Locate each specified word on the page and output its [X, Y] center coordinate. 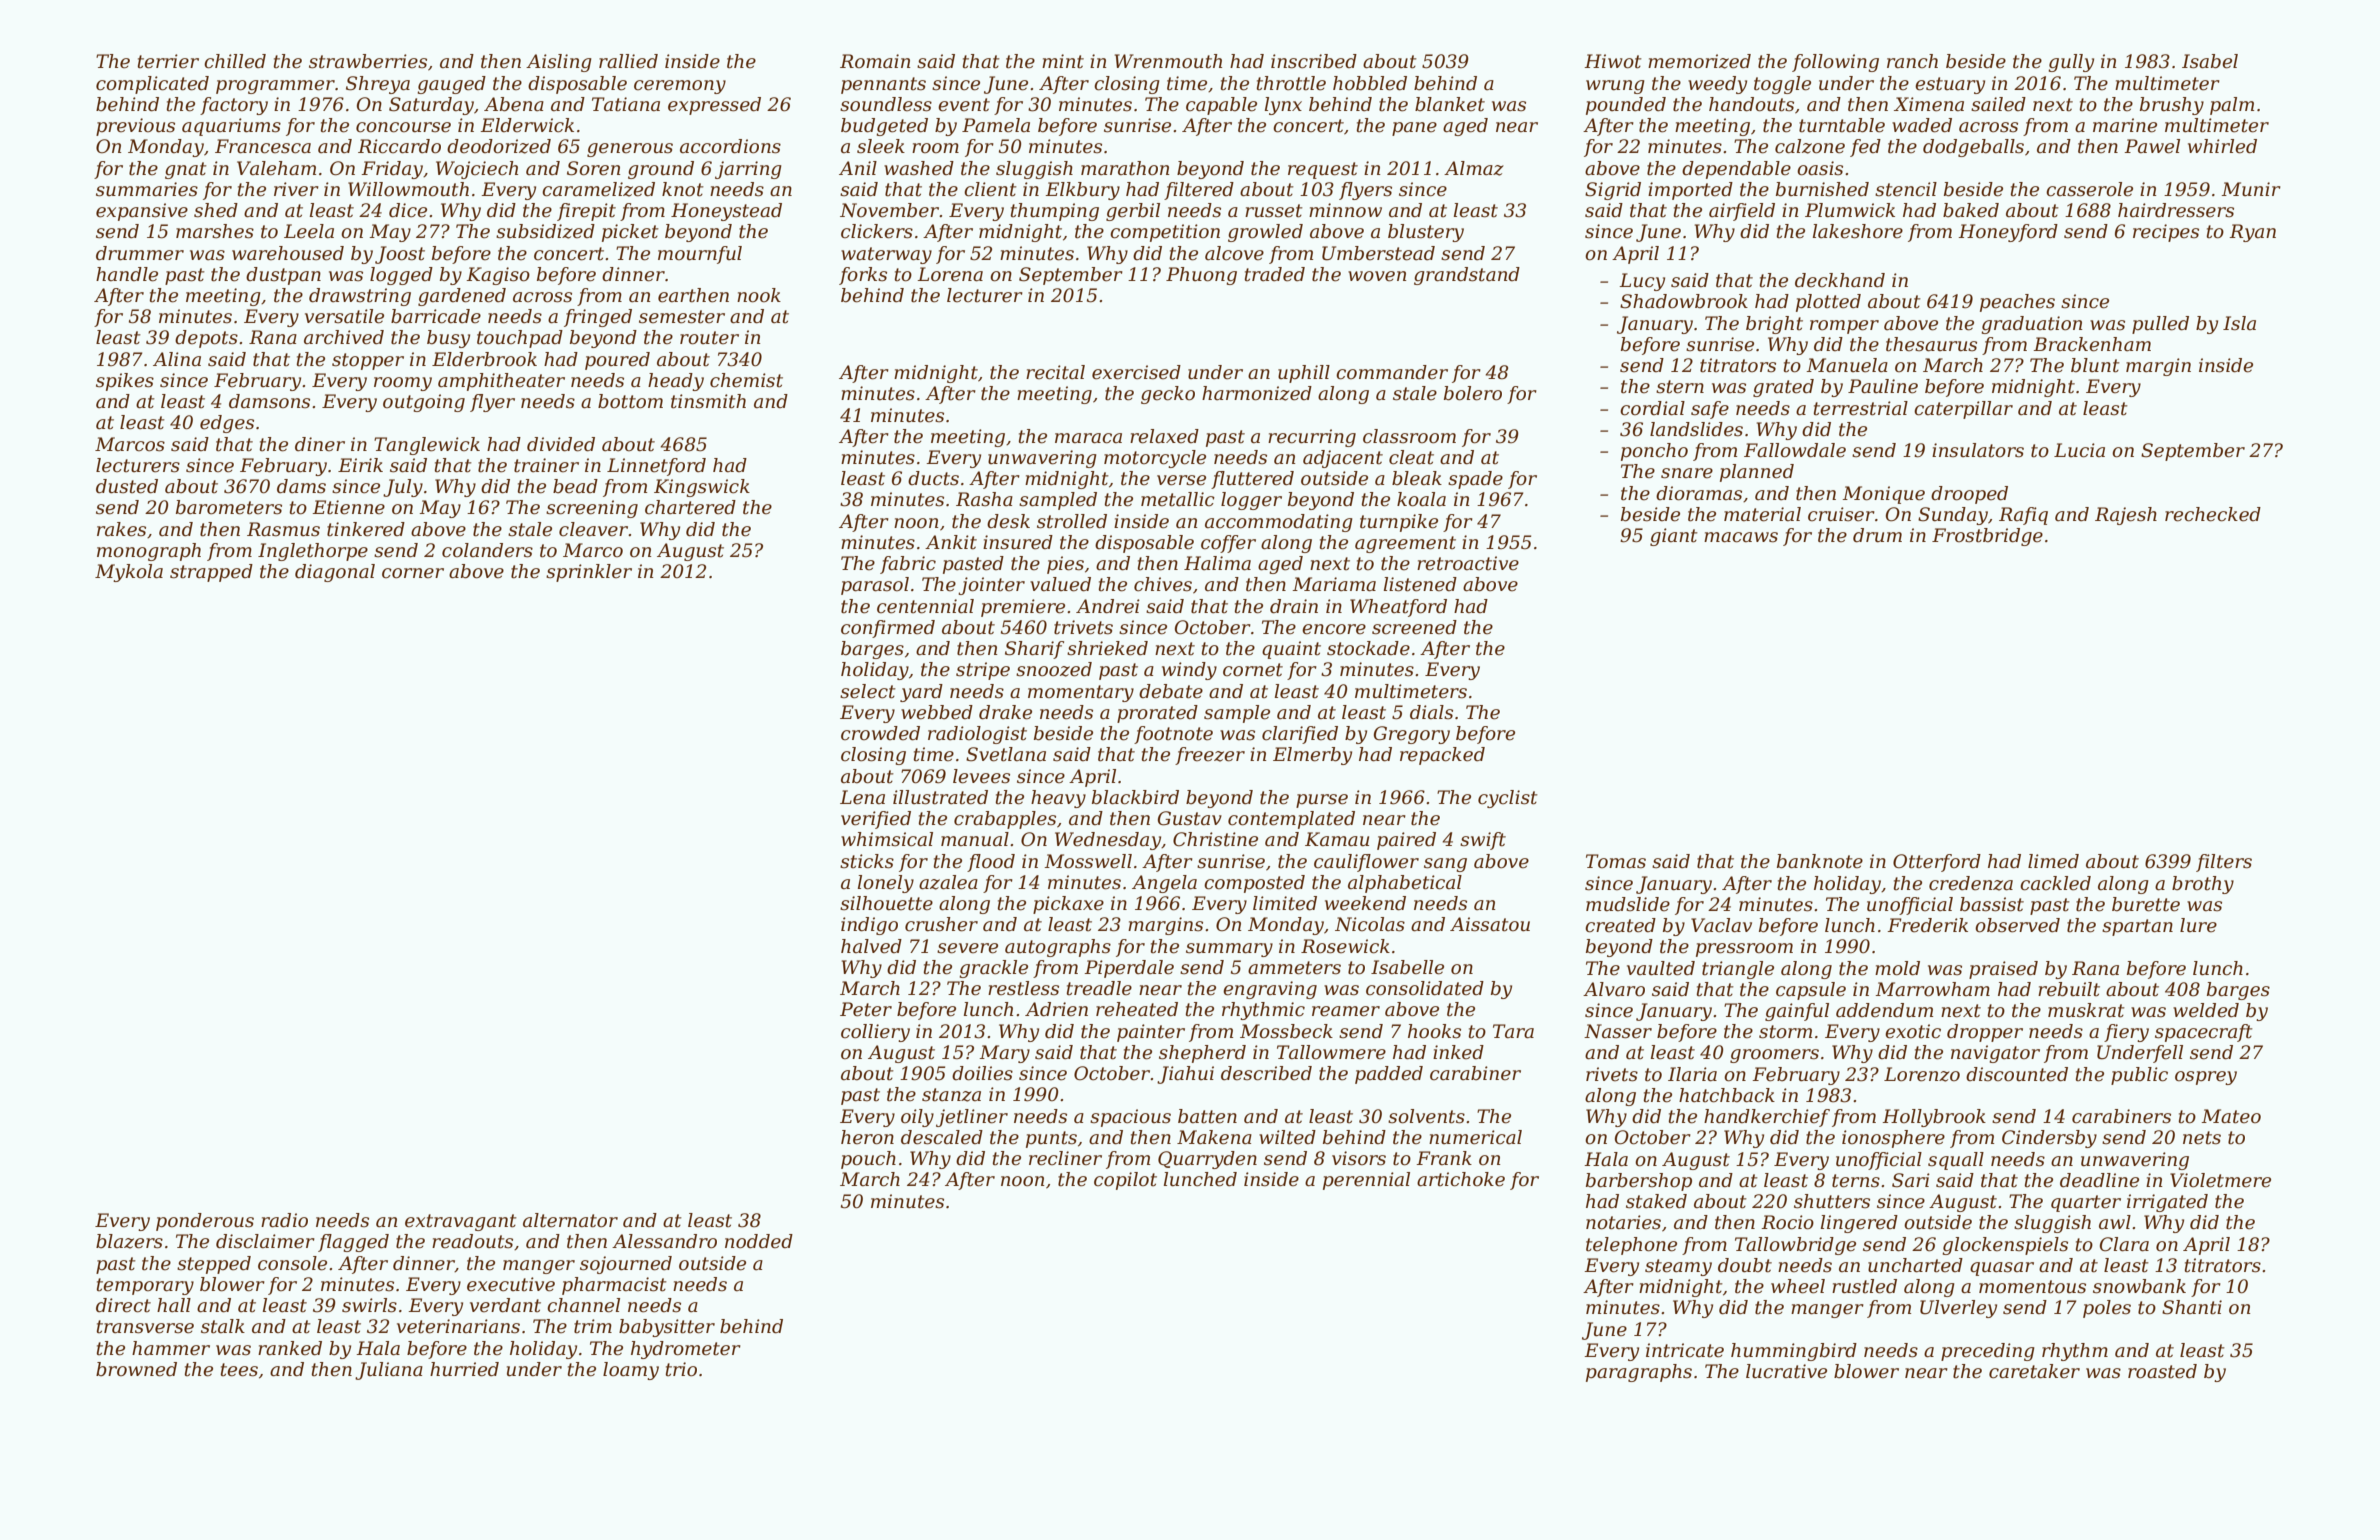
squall [1956, 1161]
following [1835, 63]
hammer [171, 1348]
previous [135, 127]
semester [682, 317]
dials [1431, 712]
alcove [1234, 253]
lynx [1283, 106]
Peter [866, 1009]
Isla [2239, 323]
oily [917, 1118]
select [868, 691]
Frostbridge [1987, 537]
